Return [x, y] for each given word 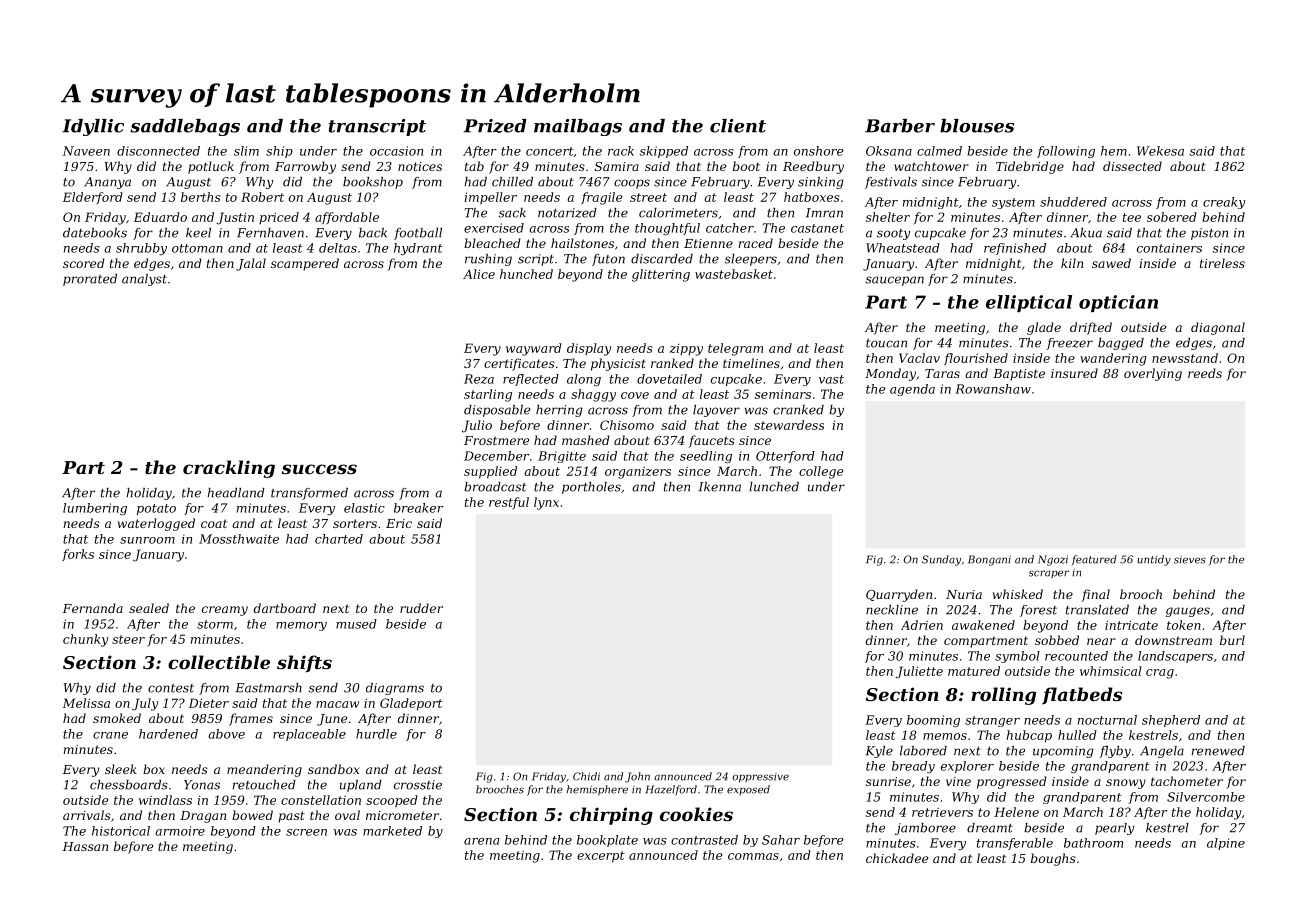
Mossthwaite [239, 539]
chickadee [897, 858]
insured [1074, 373]
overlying [1153, 374]
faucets [711, 441]
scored [84, 263]
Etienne [708, 243]
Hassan [85, 846]
